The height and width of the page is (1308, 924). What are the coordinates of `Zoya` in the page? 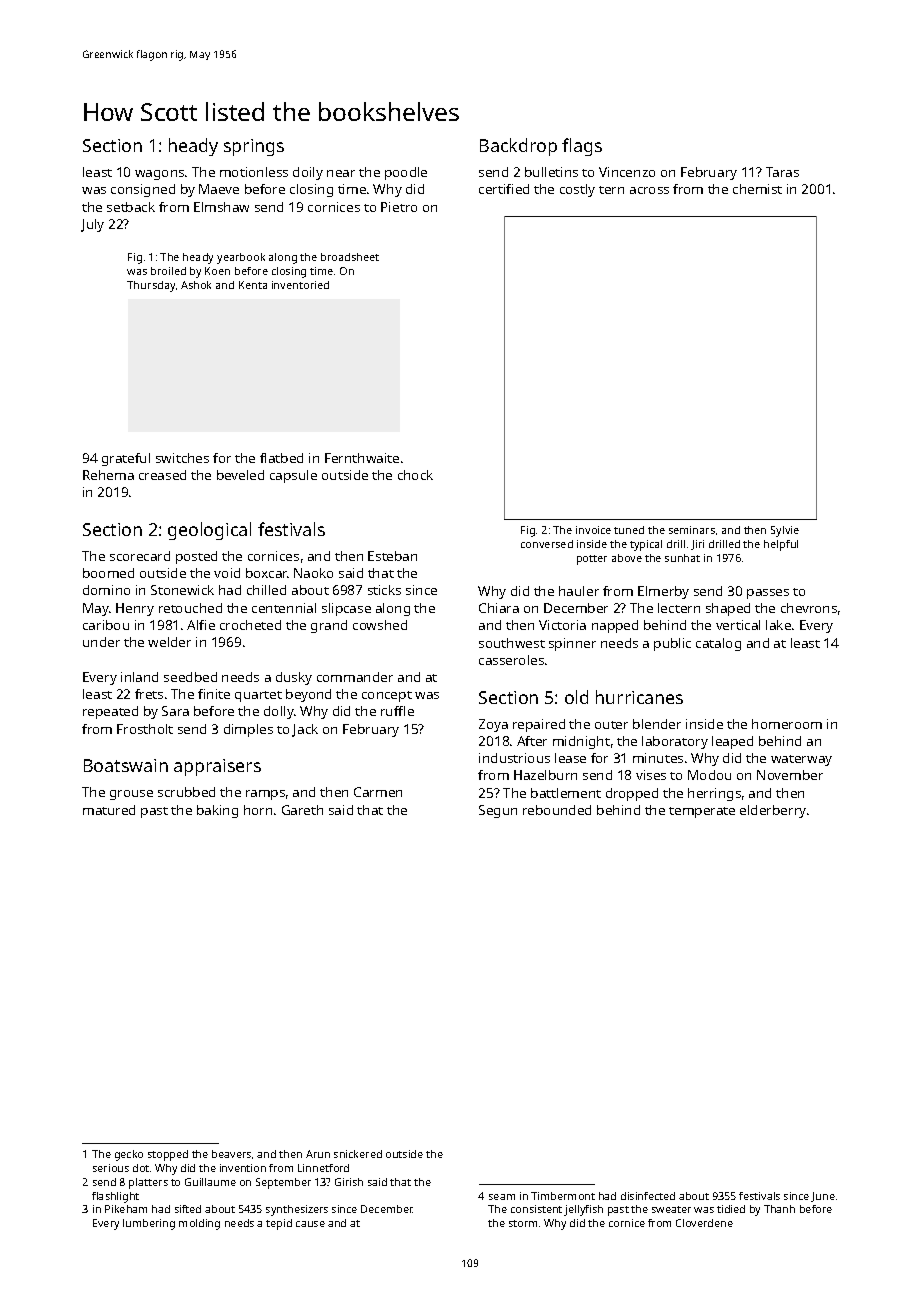 It's located at (493, 725).
